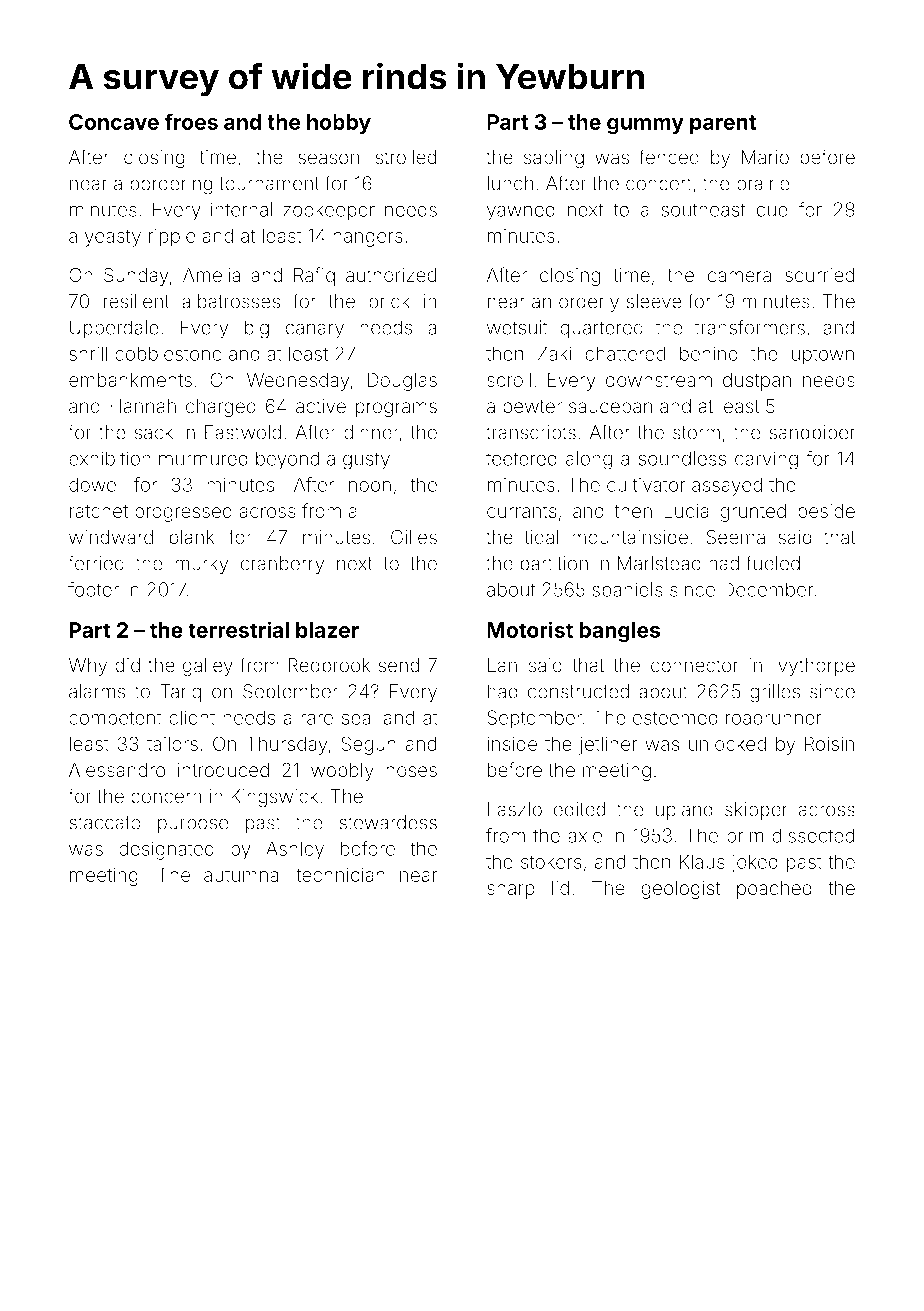  Describe the element at coordinates (823, 356) in the page. I see `uptown` at that location.
